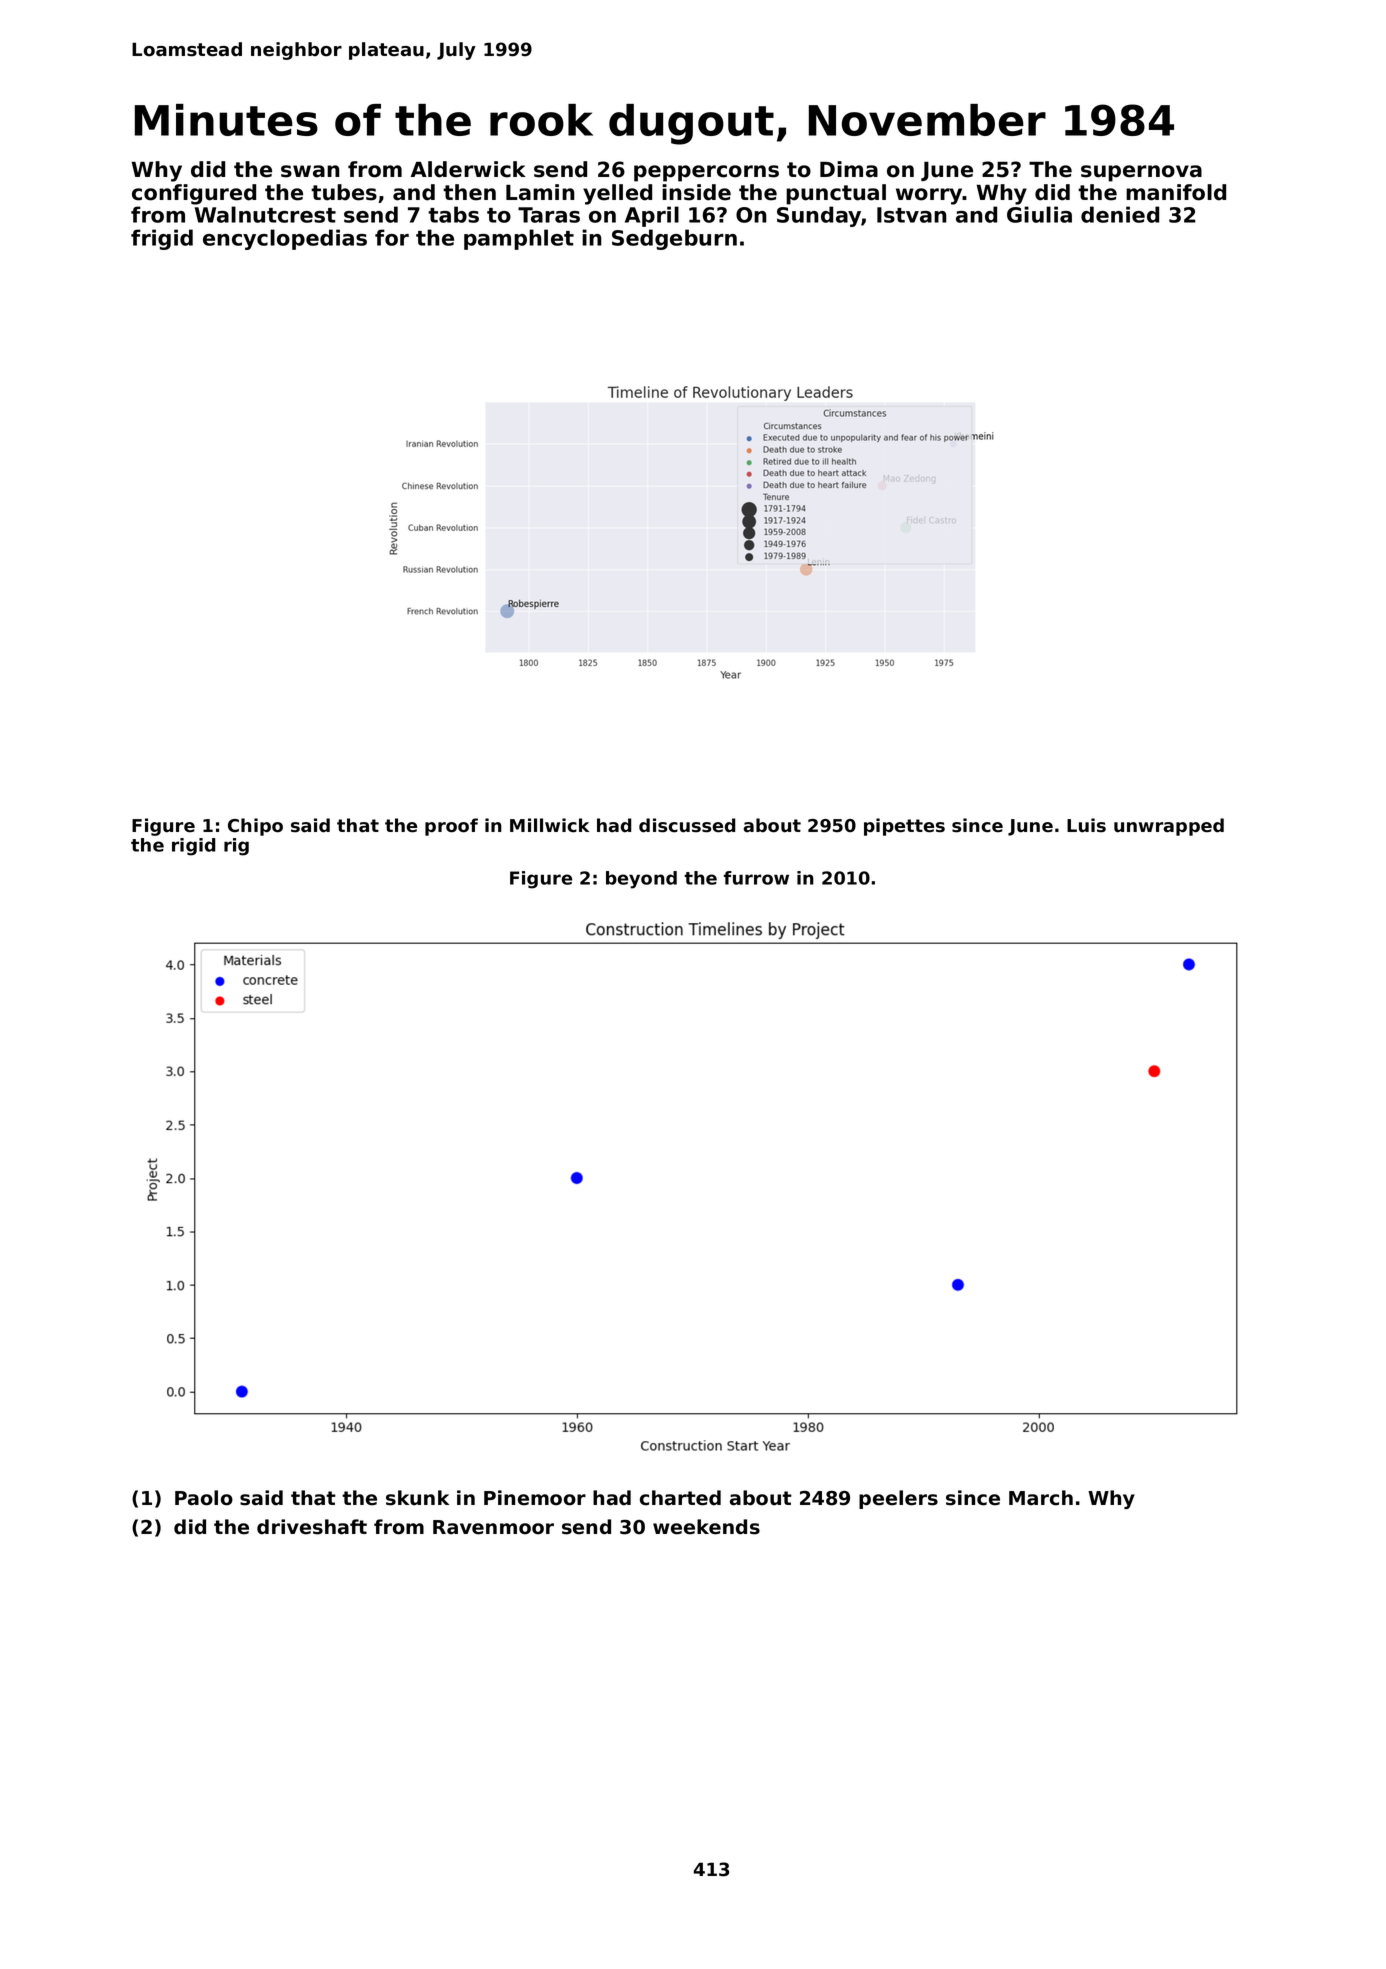 The height and width of the image is (1969, 1386). What do you see at coordinates (519, 239) in the image?
I see `pamphlet` at bounding box center [519, 239].
